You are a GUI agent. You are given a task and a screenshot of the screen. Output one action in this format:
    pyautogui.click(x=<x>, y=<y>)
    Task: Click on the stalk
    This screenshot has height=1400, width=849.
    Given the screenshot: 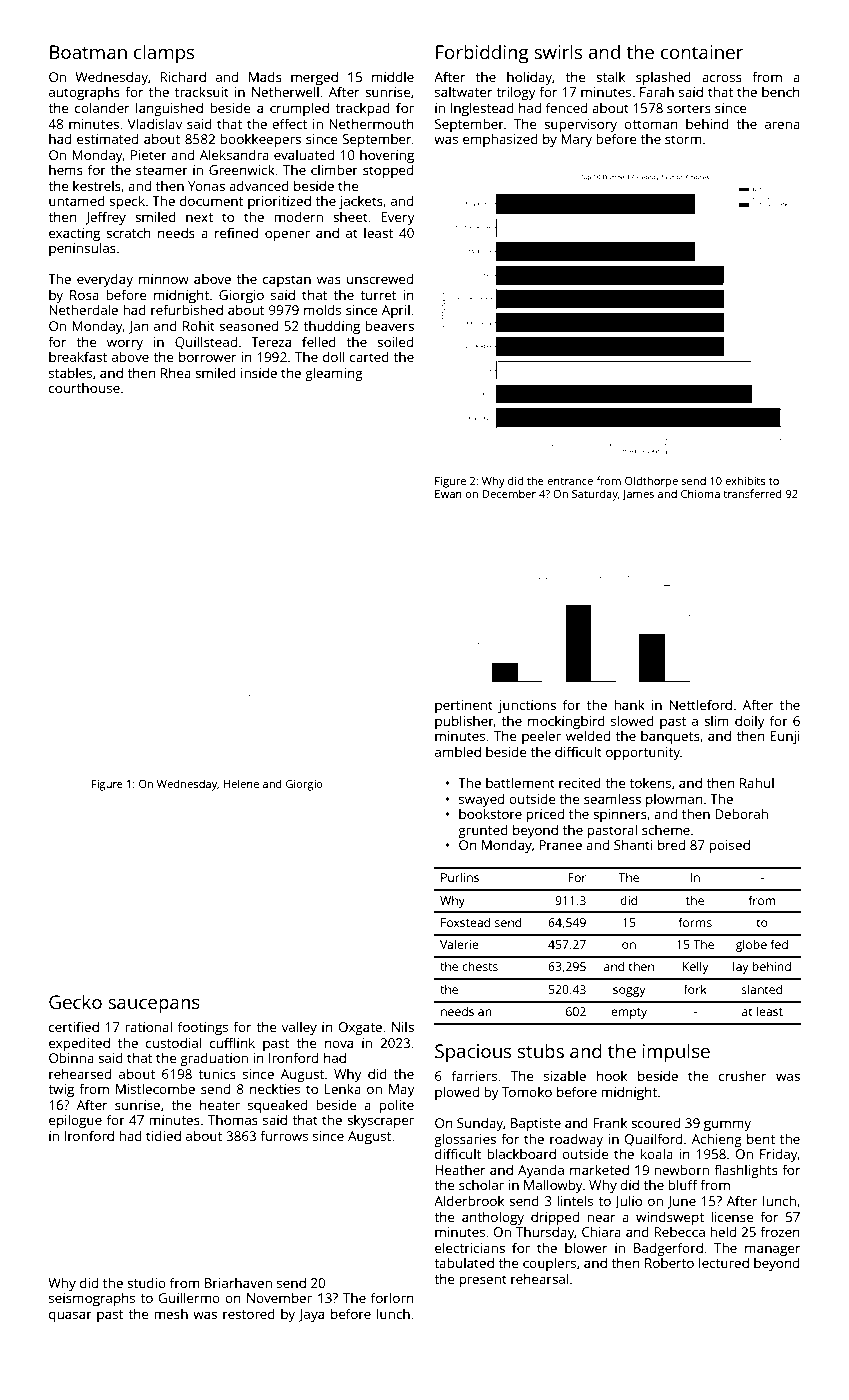 What is the action you would take?
    pyautogui.click(x=610, y=76)
